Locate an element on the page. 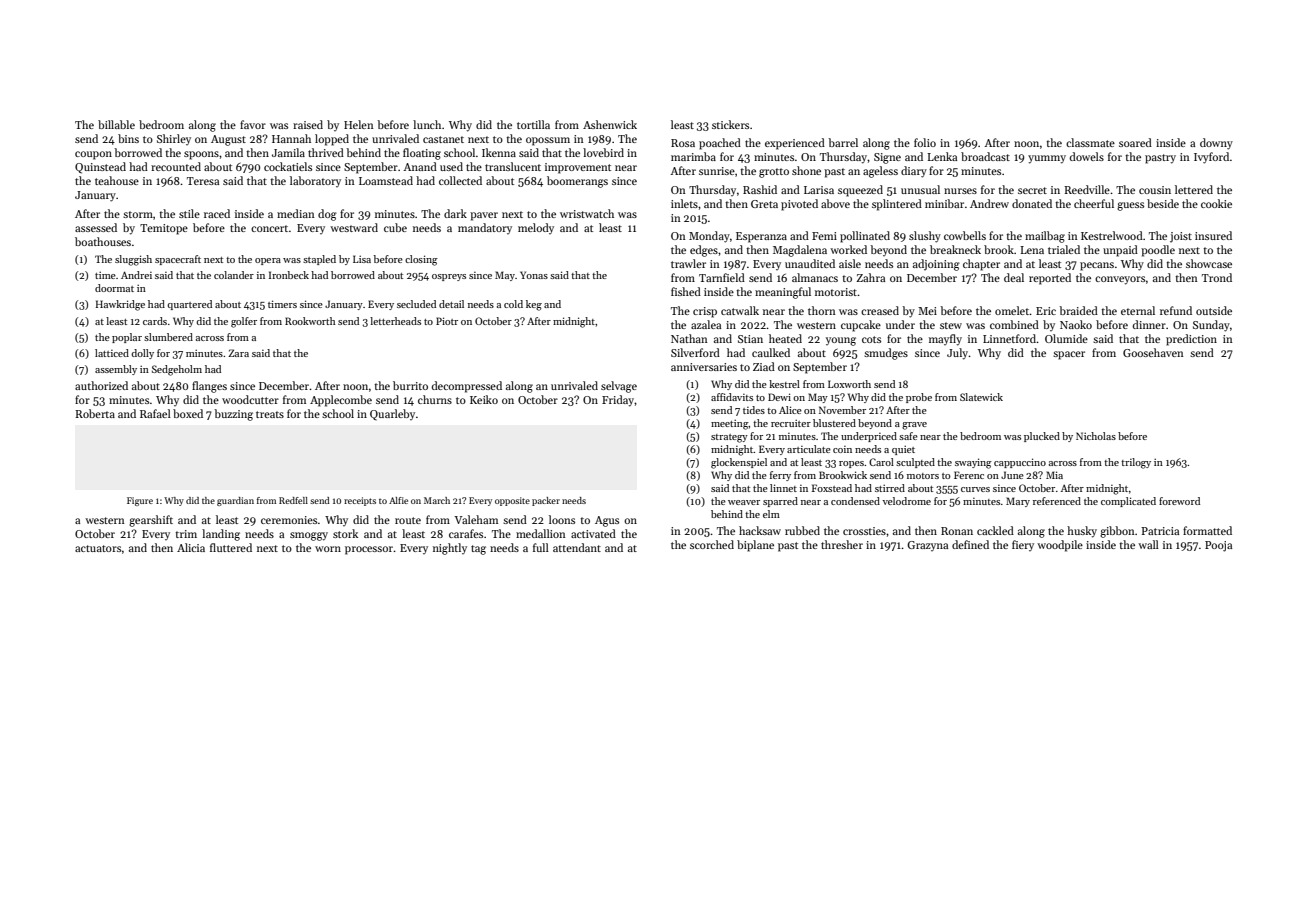  deal is located at coordinates (1014, 277).
